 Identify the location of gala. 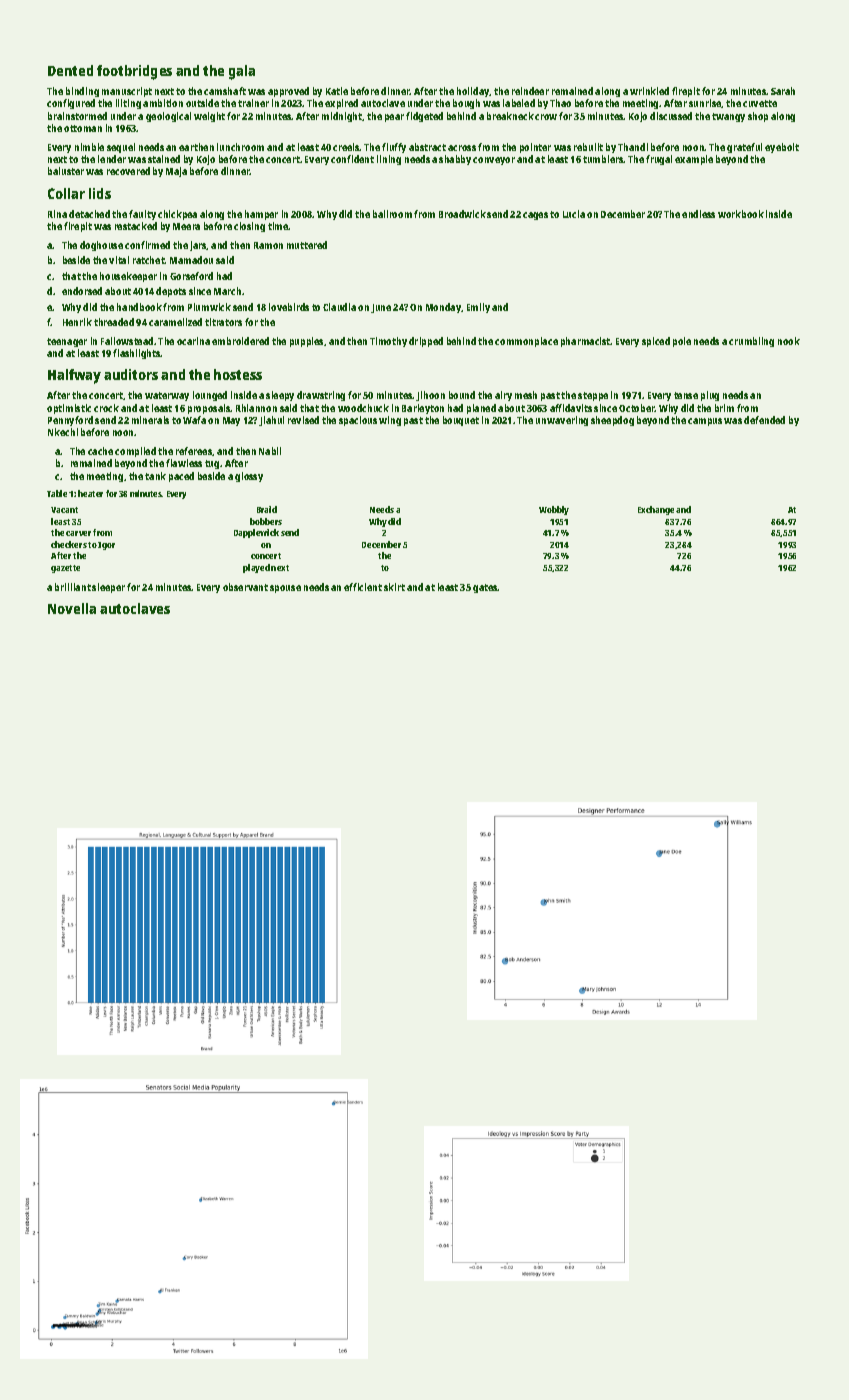
(242, 72).
